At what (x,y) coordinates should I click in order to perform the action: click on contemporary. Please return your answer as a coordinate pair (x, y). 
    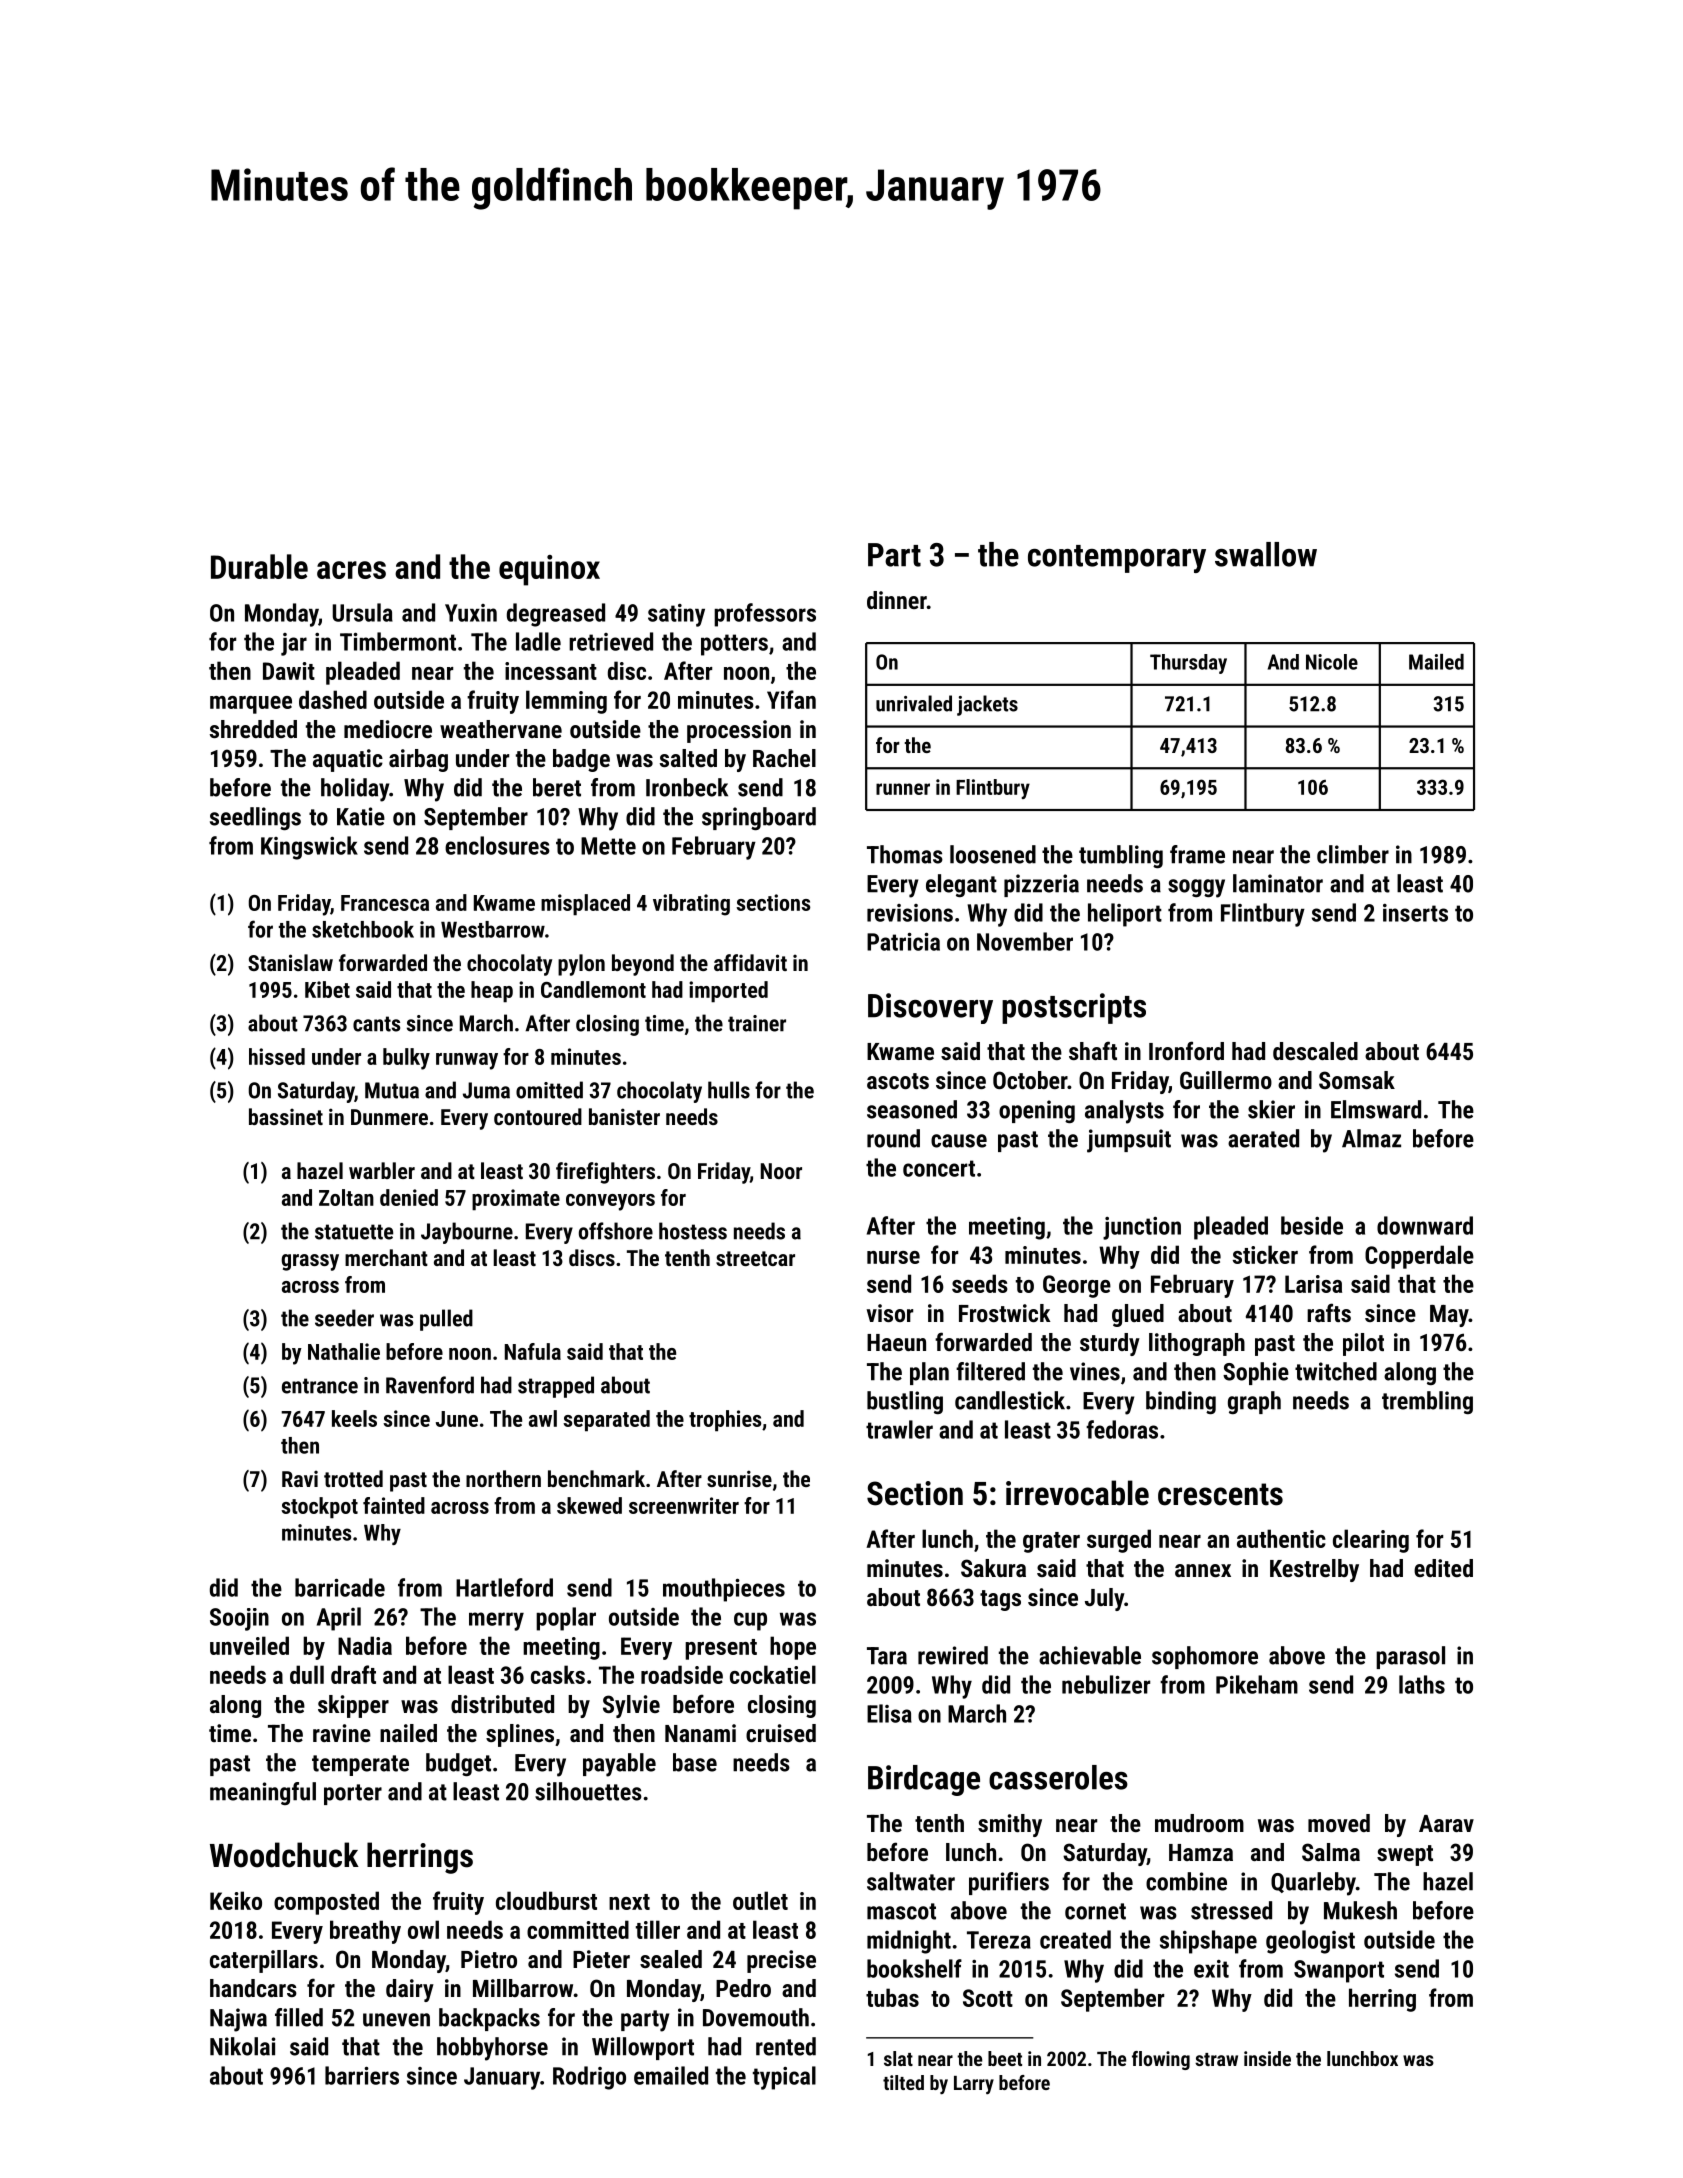
    Looking at the image, I should click on (1117, 559).
